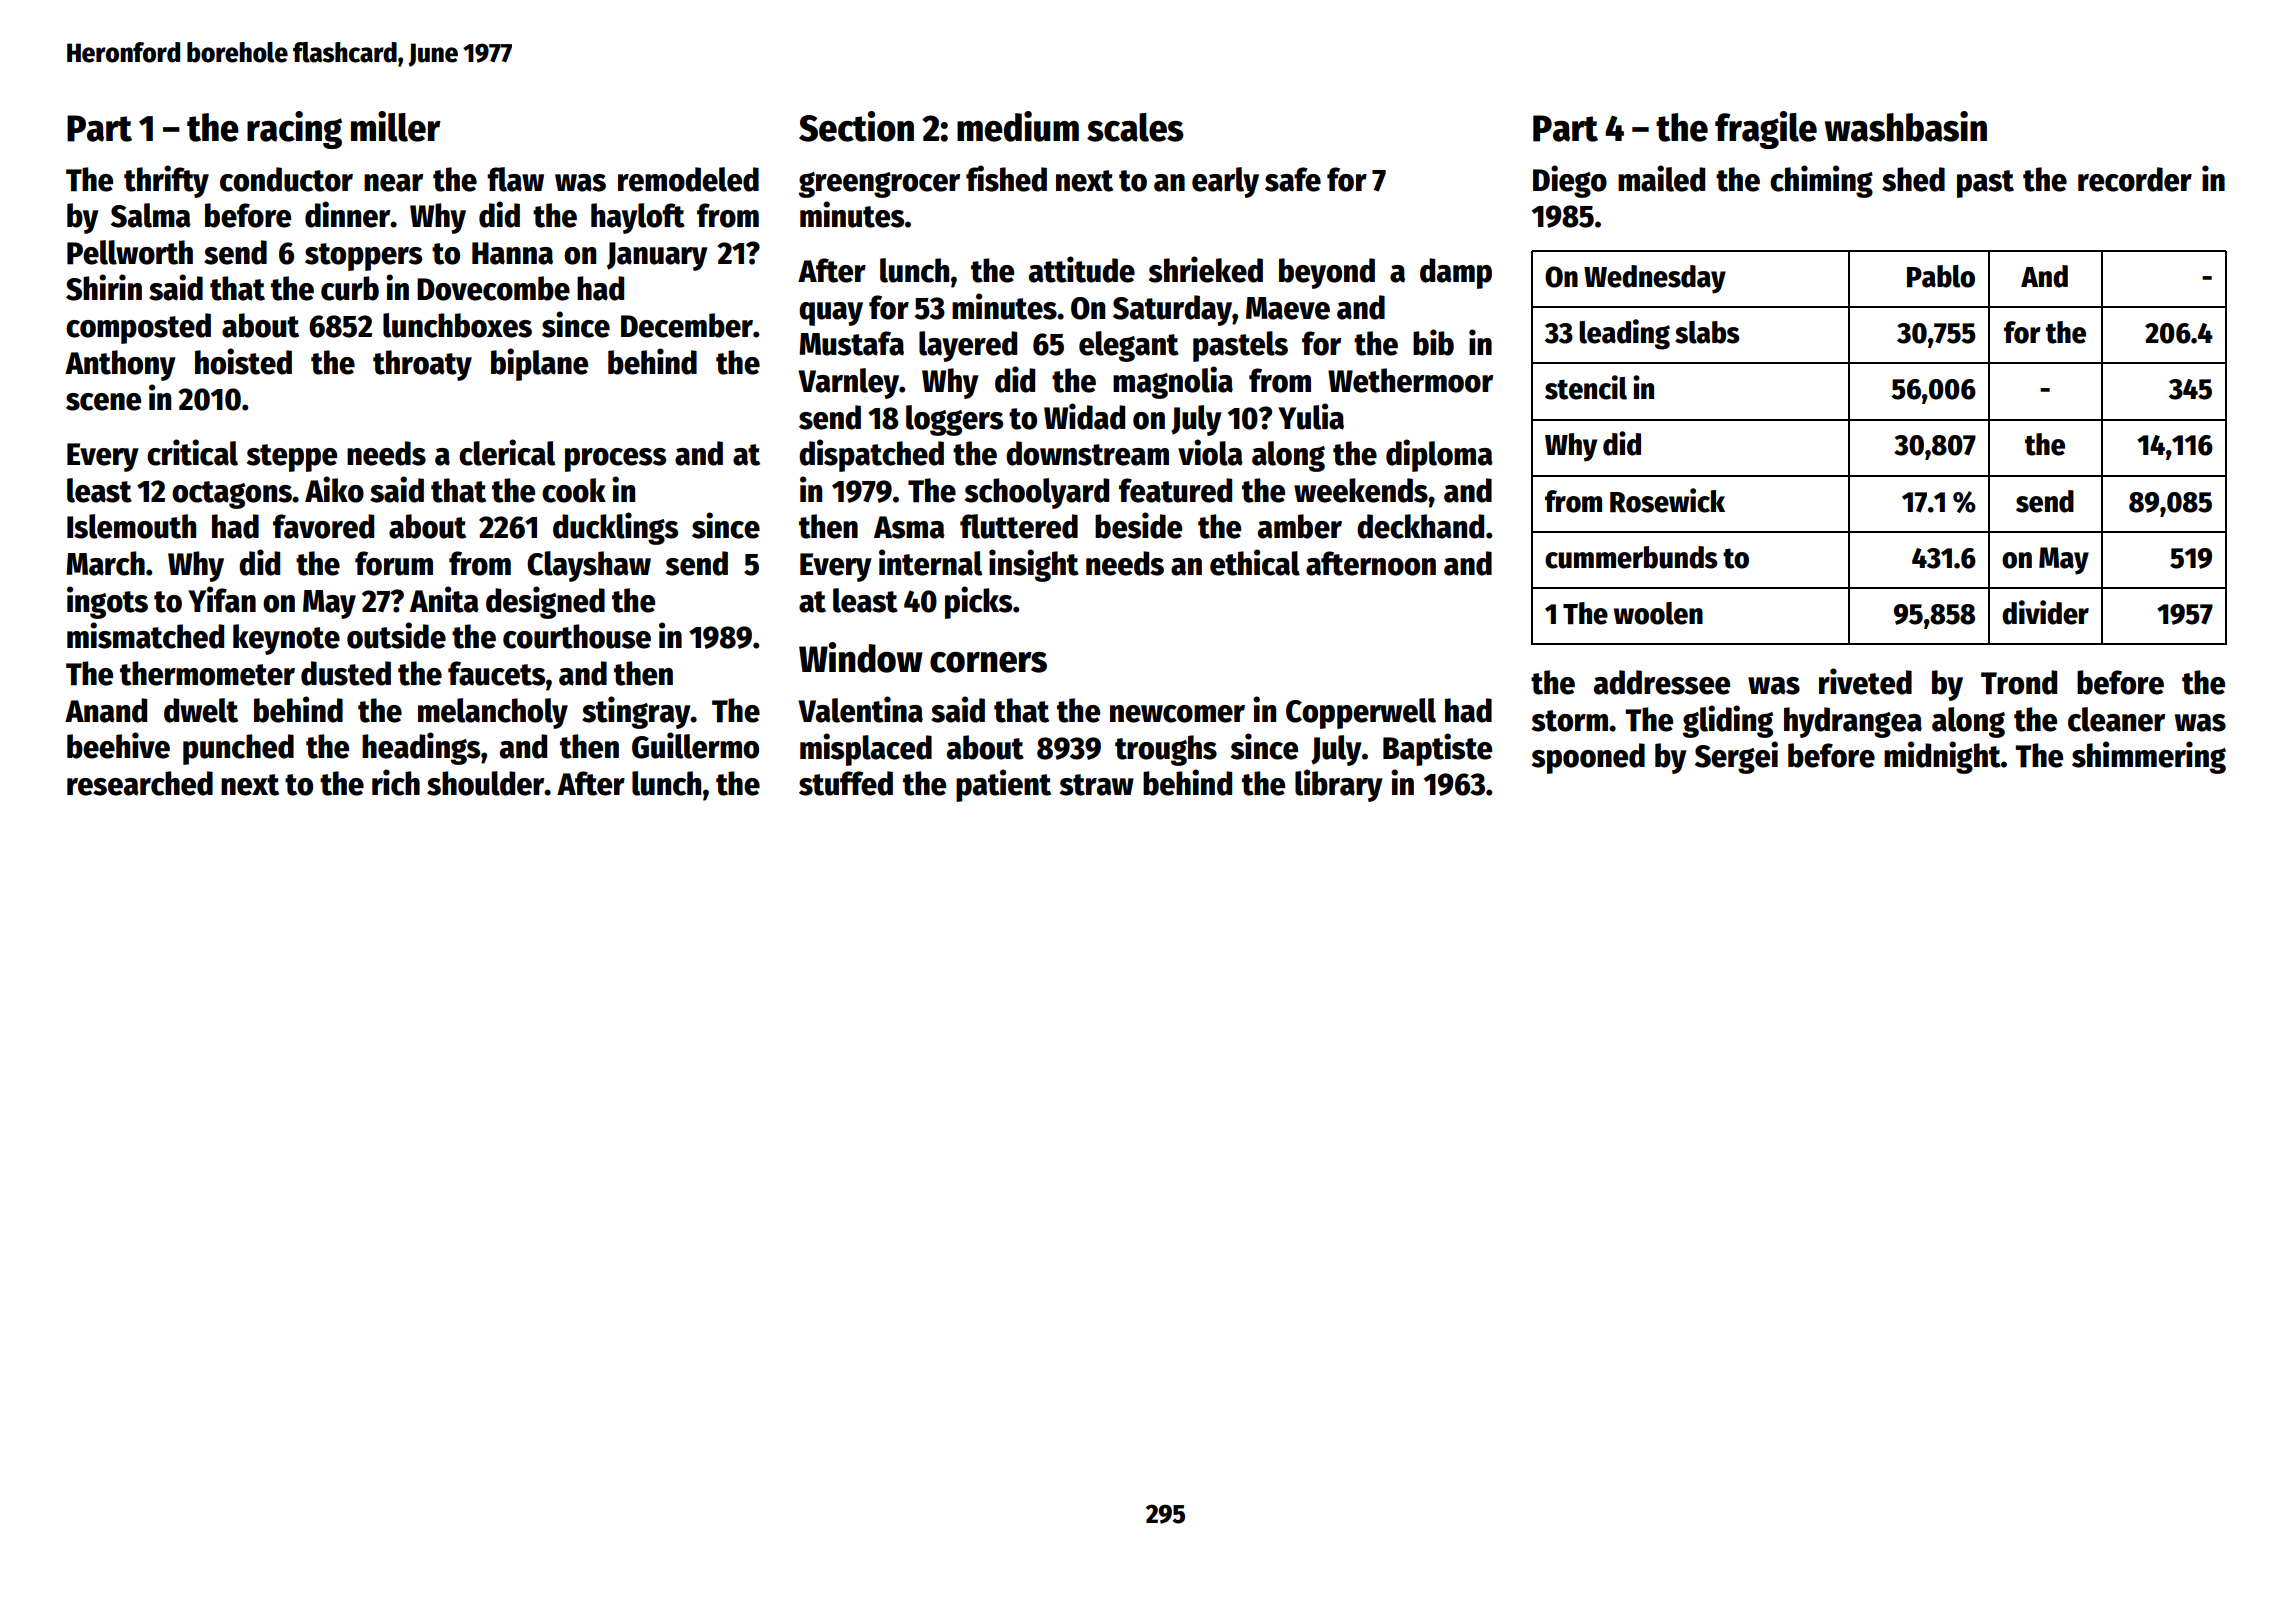 The image size is (2292, 1620). Describe the element at coordinates (1166, 750) in the page. I see `troughs` at that location.
